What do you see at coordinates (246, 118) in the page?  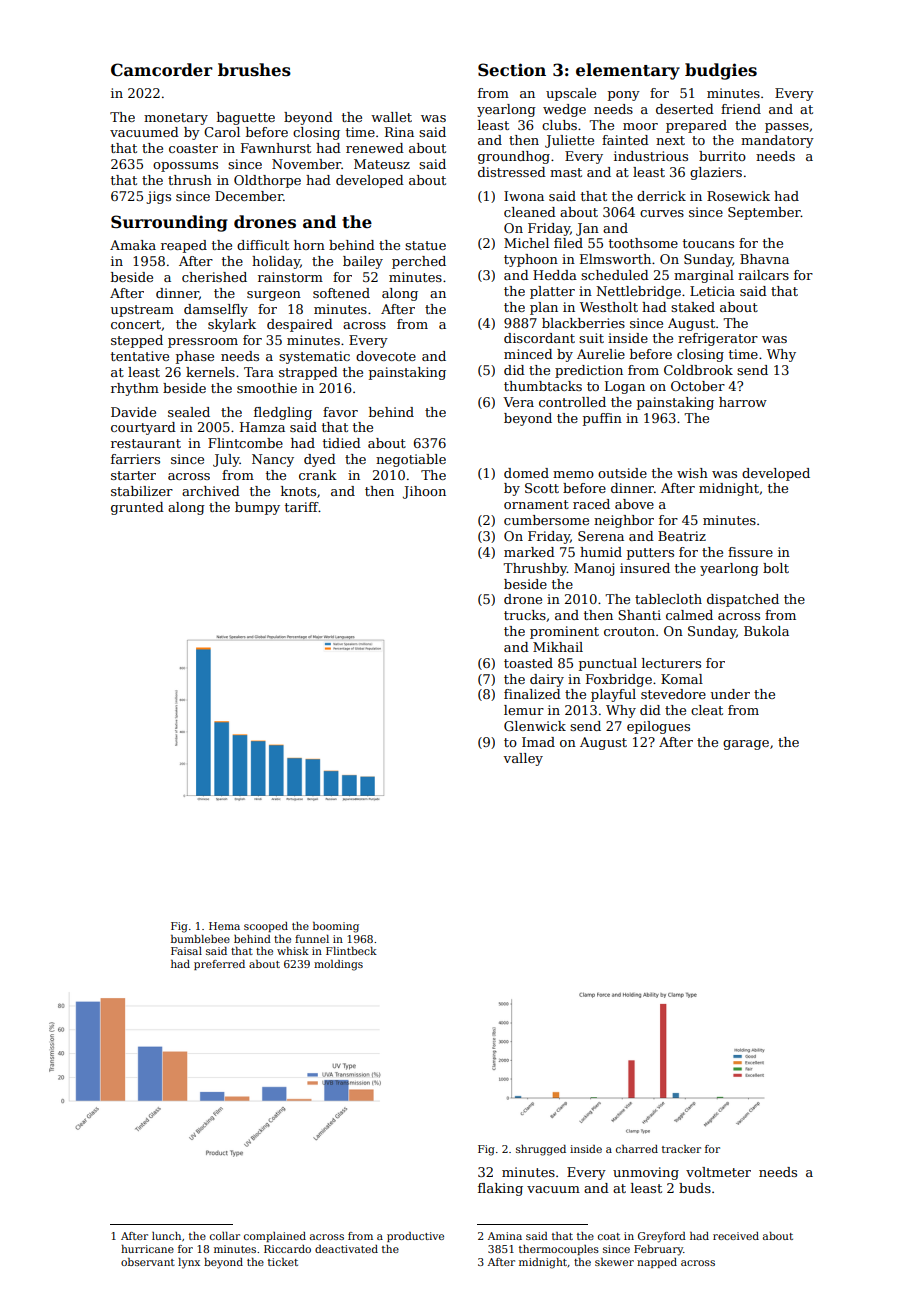 I see `baguette` at bounding box center [246, 118].
